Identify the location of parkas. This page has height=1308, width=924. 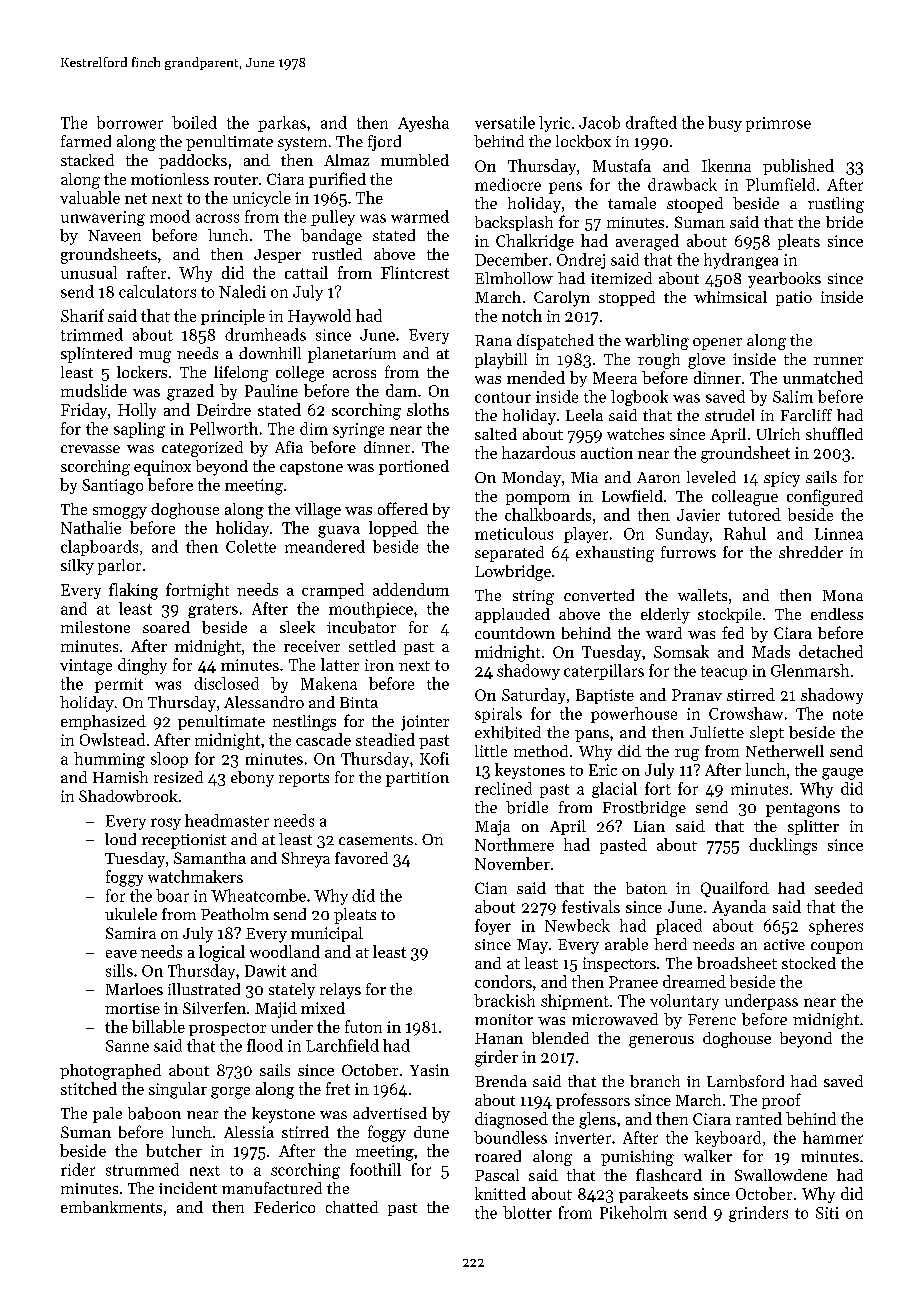
(282, 124).
